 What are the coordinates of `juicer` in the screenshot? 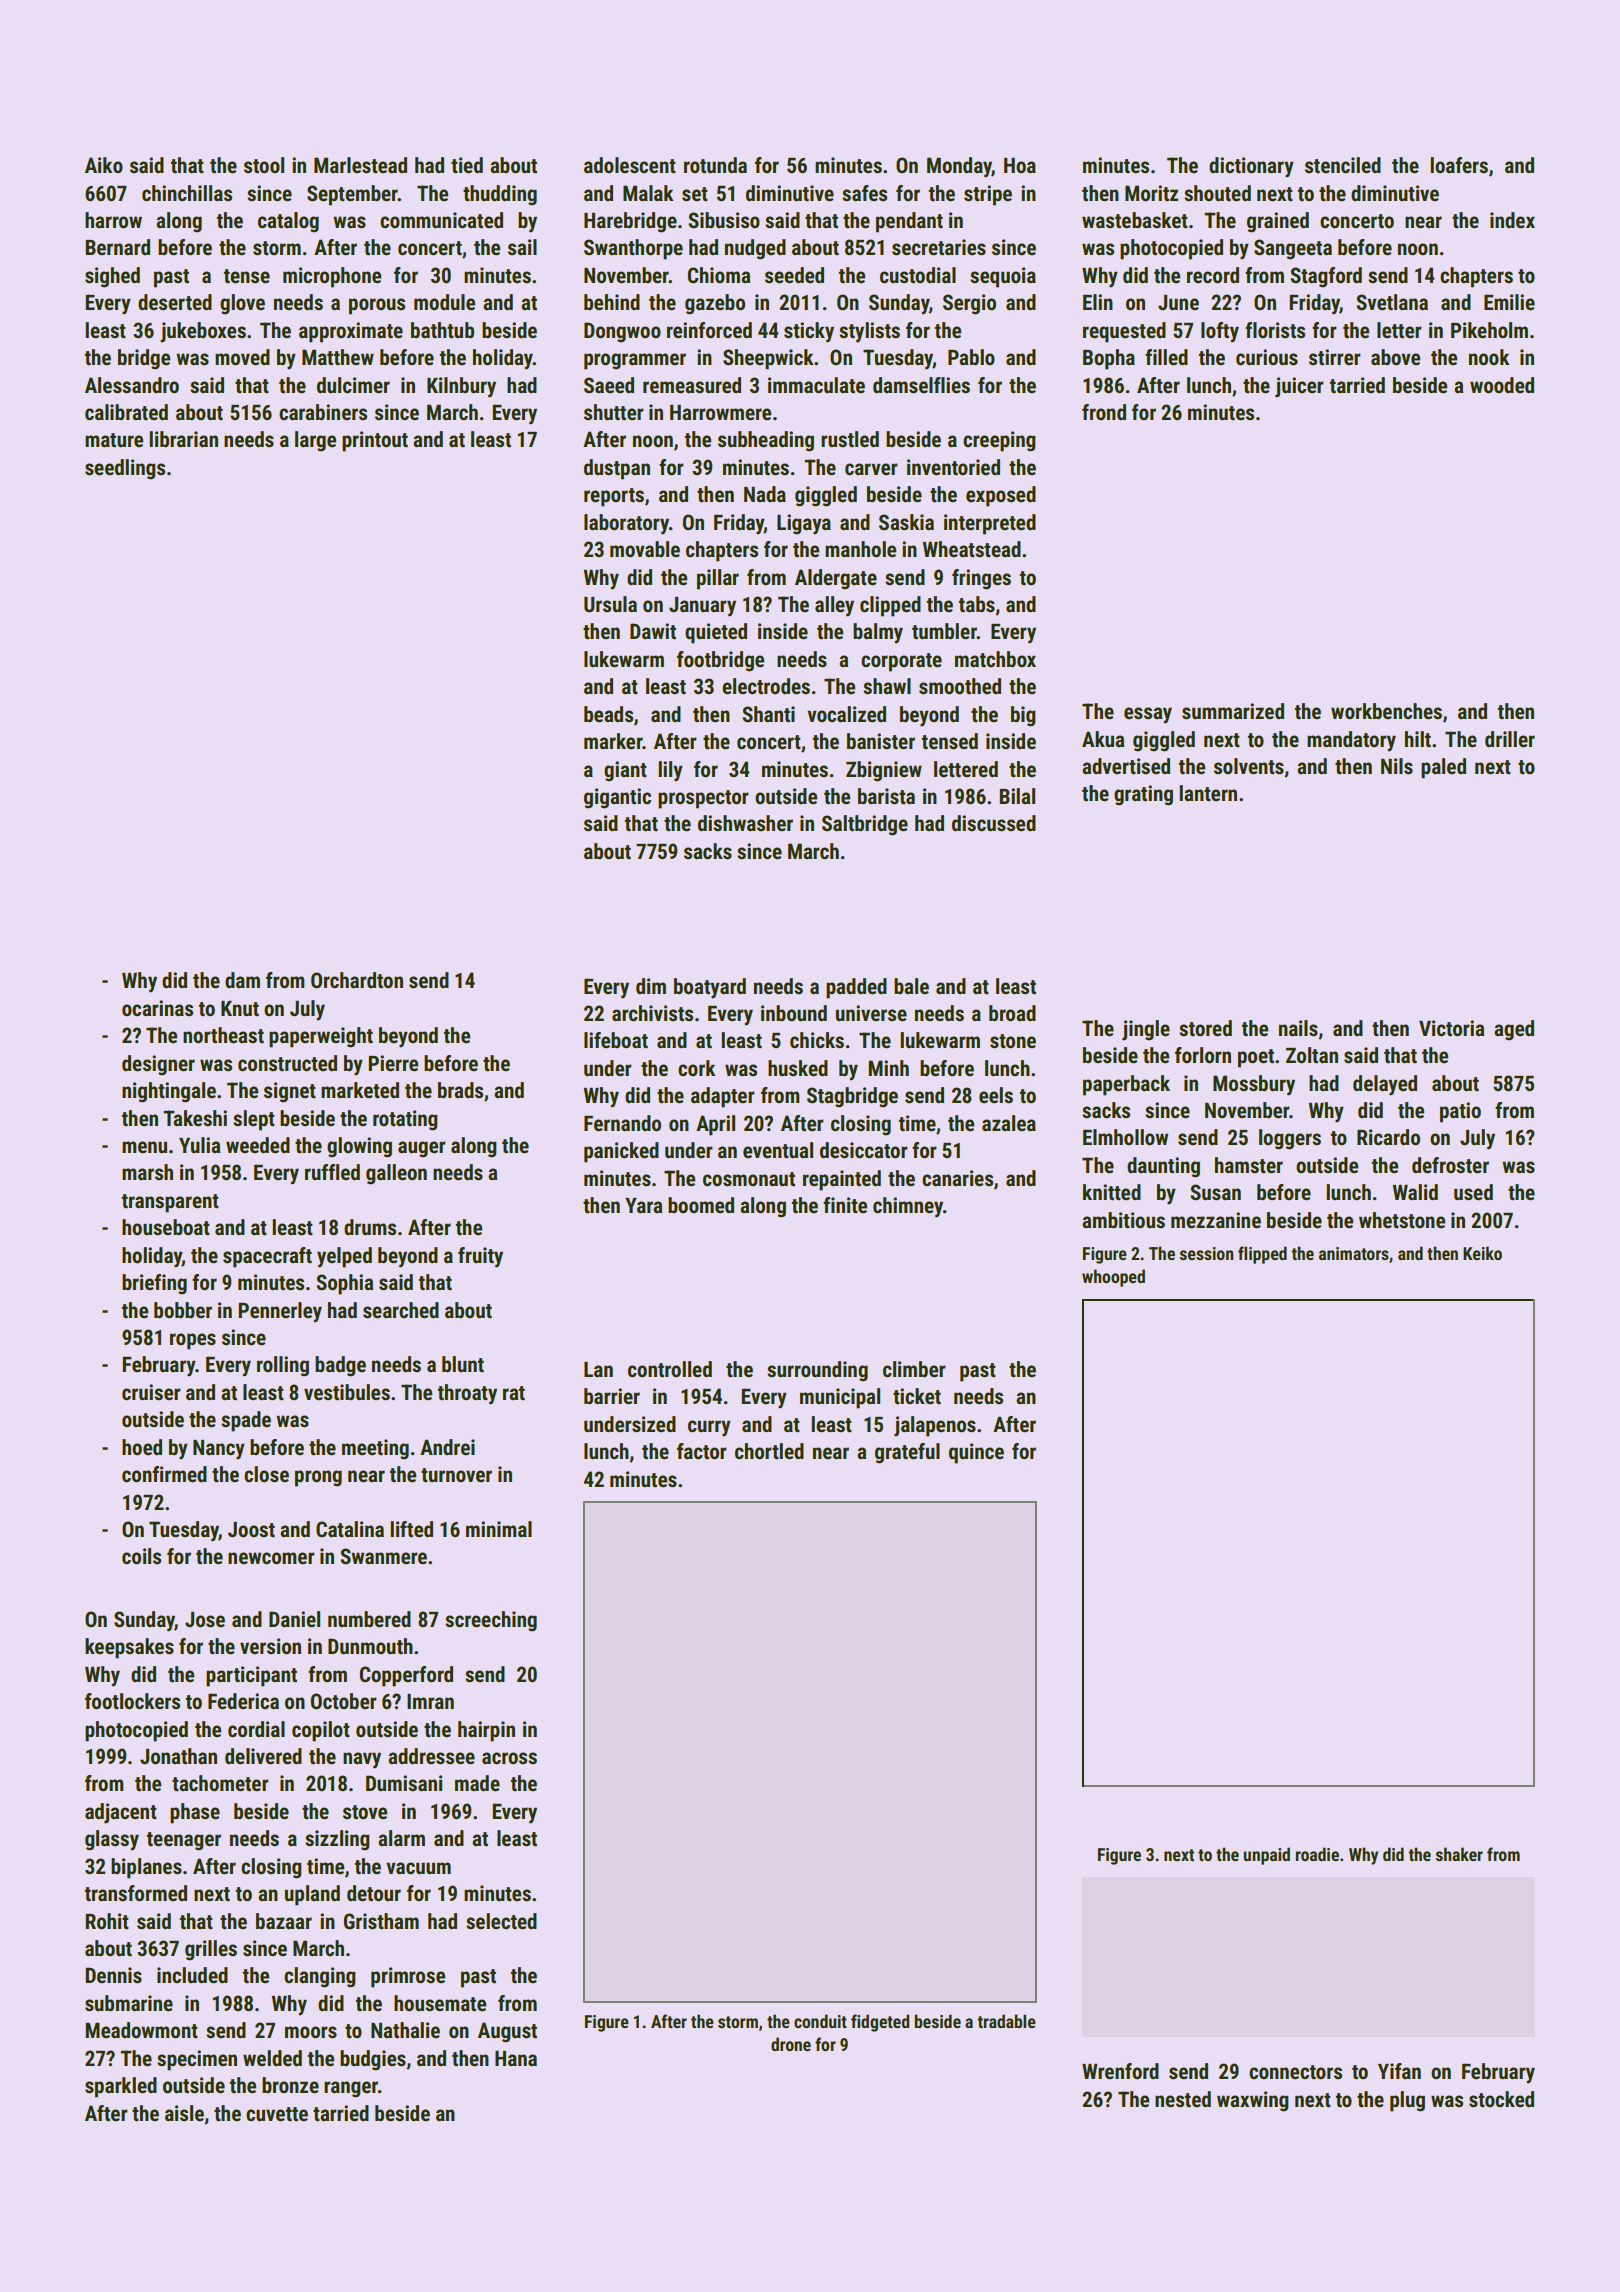 It's located at (1299, 387).
